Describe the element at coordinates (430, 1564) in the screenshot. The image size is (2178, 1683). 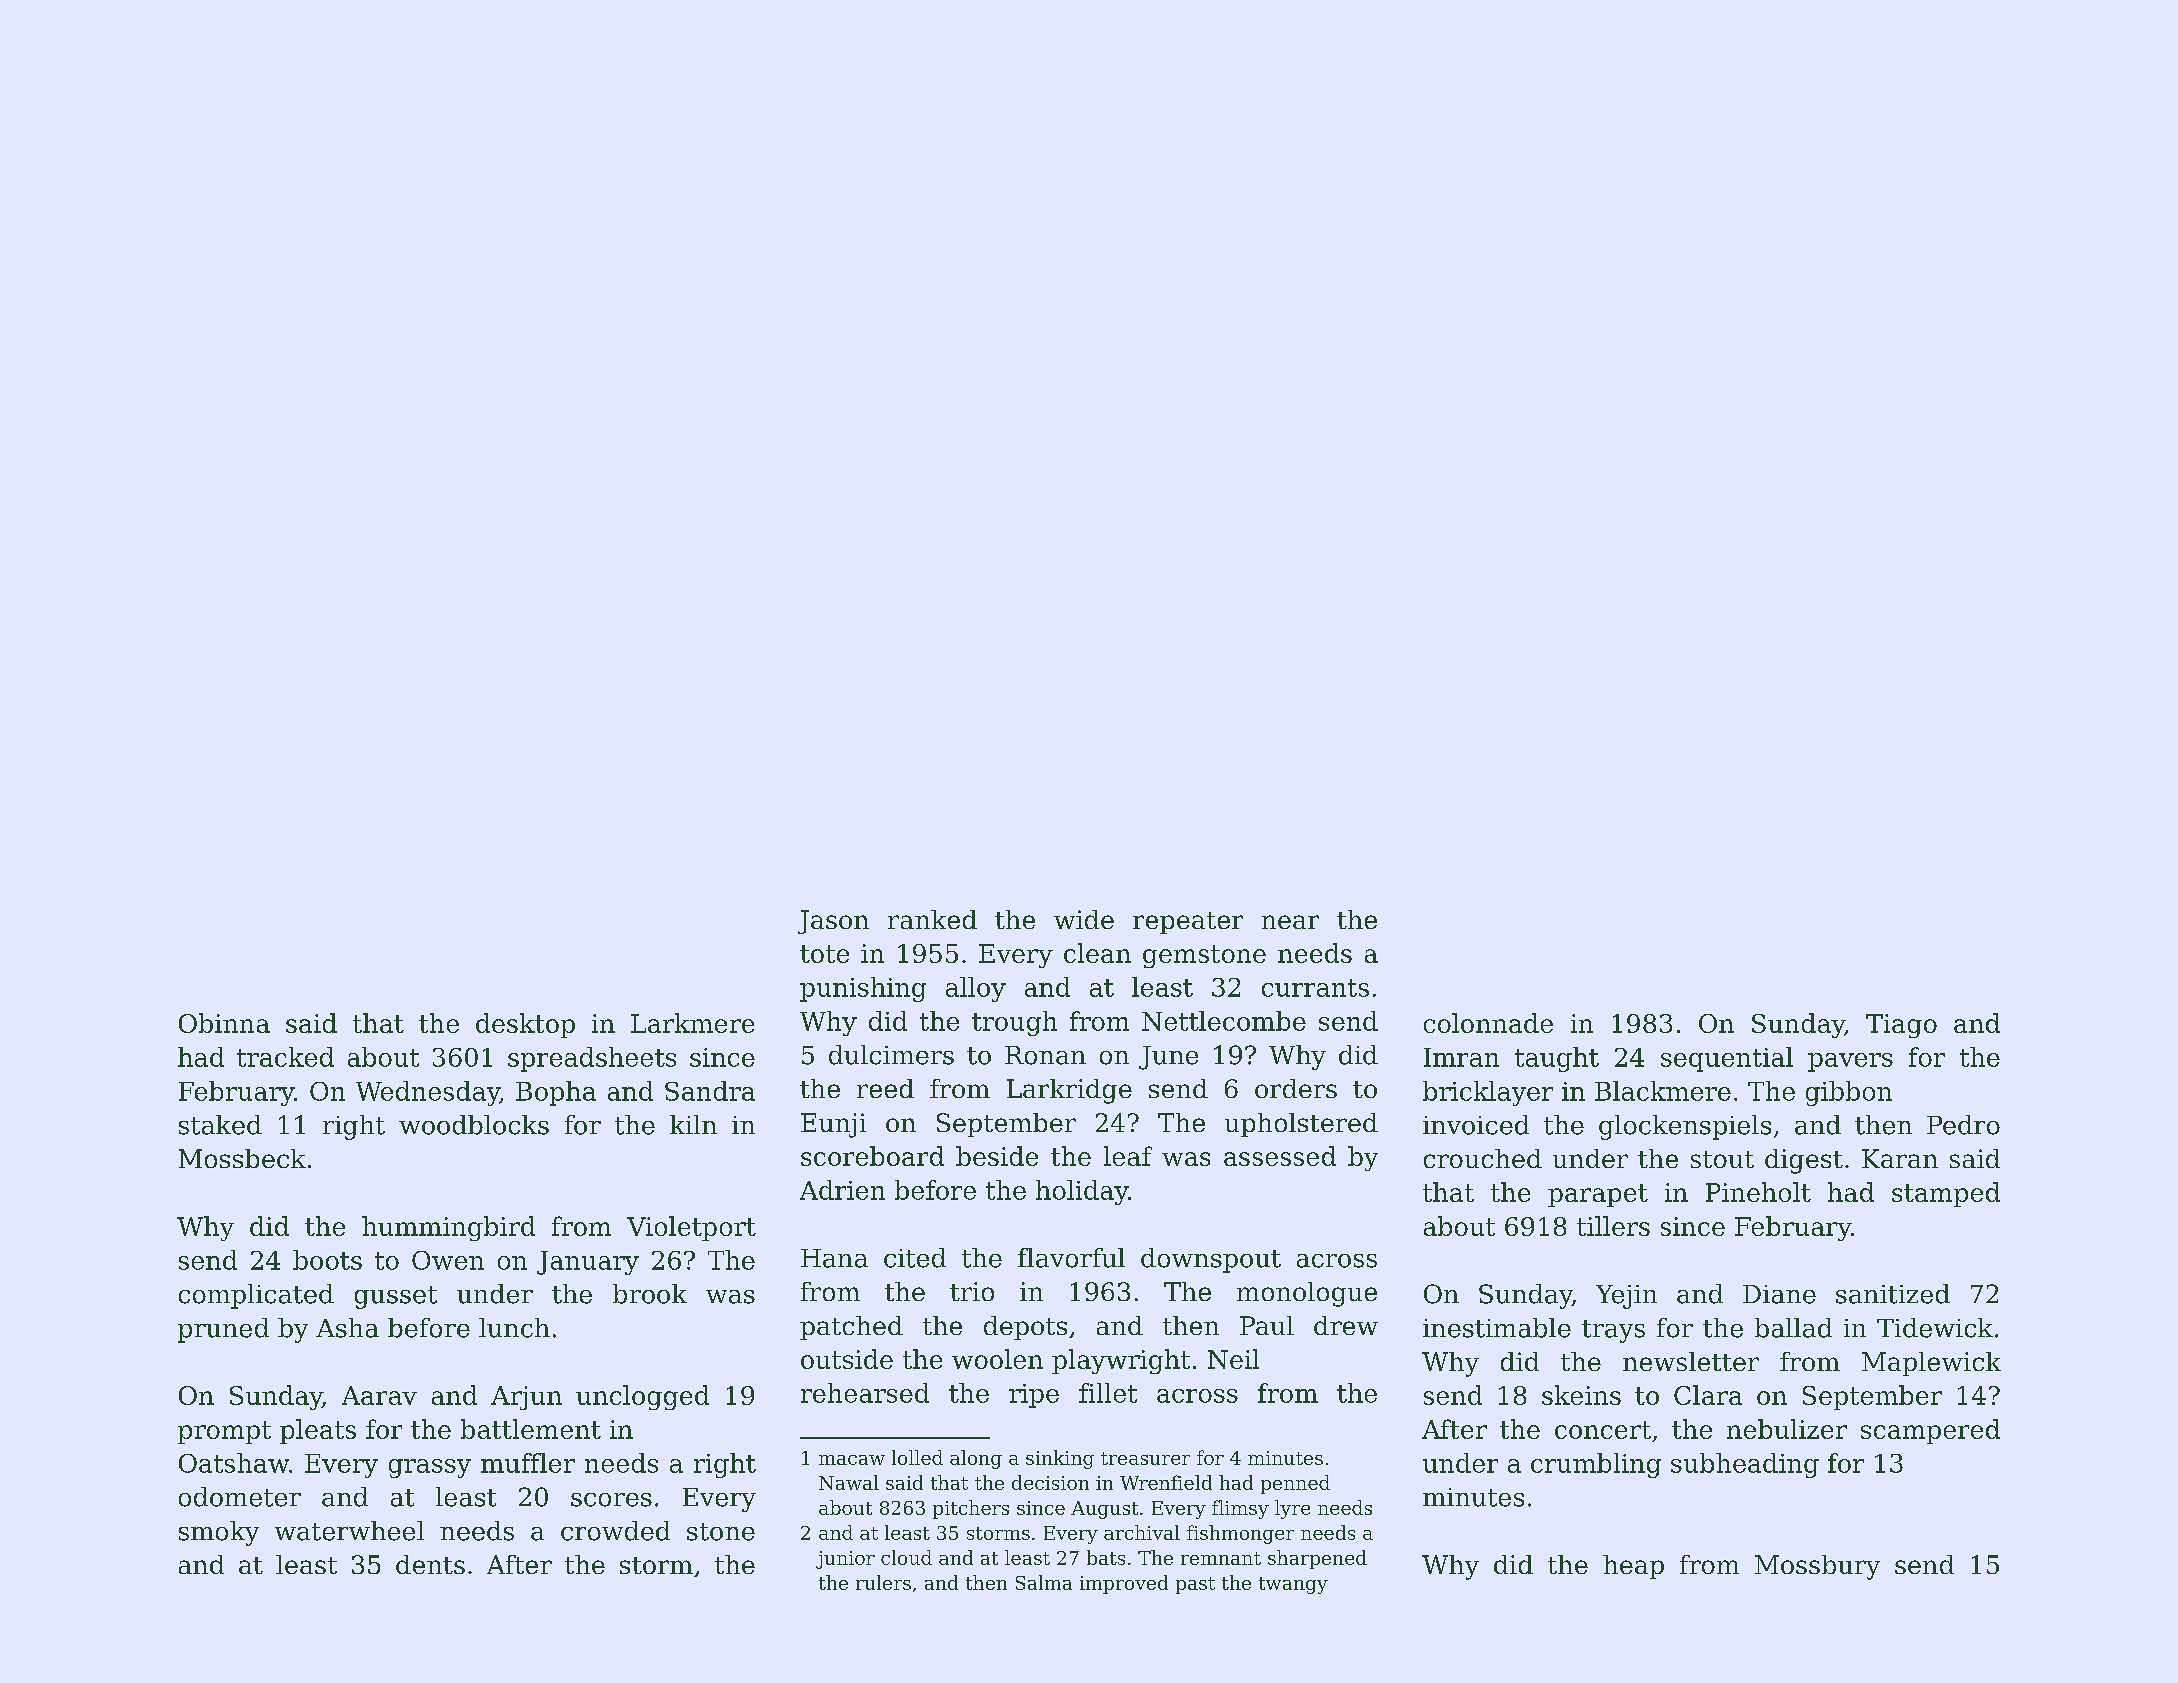
I see `dents` at that location.
